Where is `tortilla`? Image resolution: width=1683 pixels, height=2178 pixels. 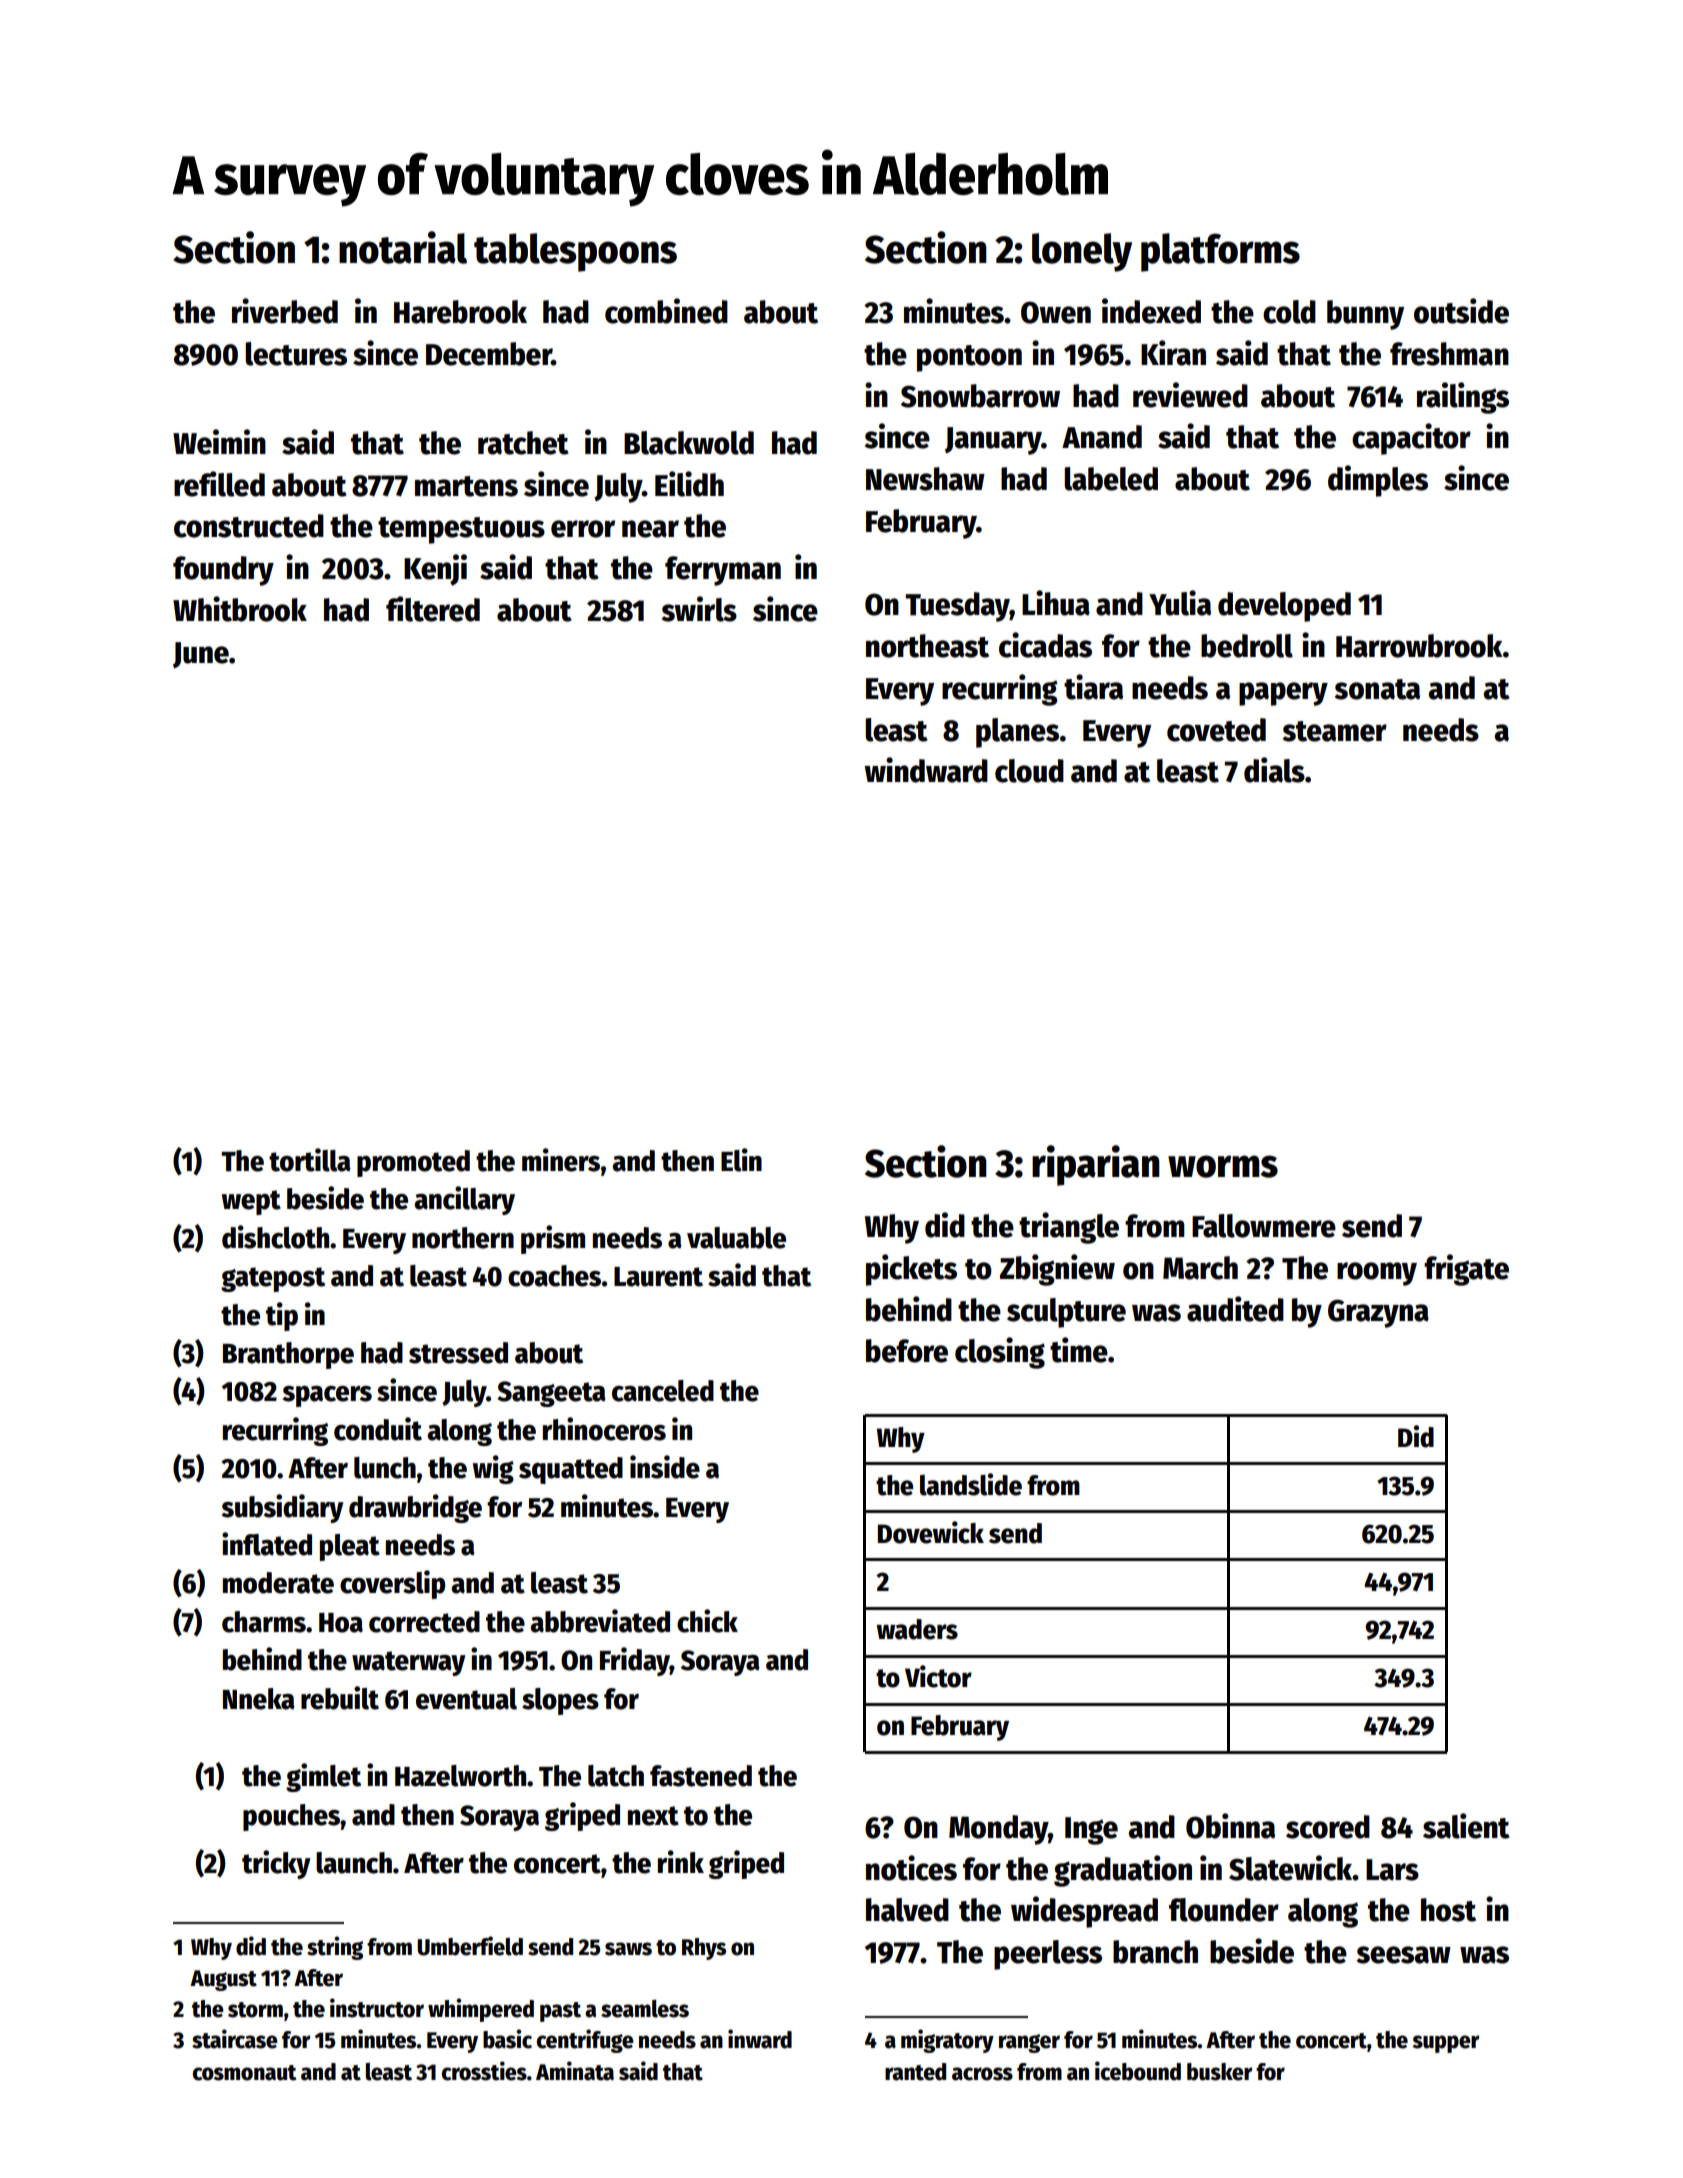
tortilla is located at coordinates (310, 1160).
